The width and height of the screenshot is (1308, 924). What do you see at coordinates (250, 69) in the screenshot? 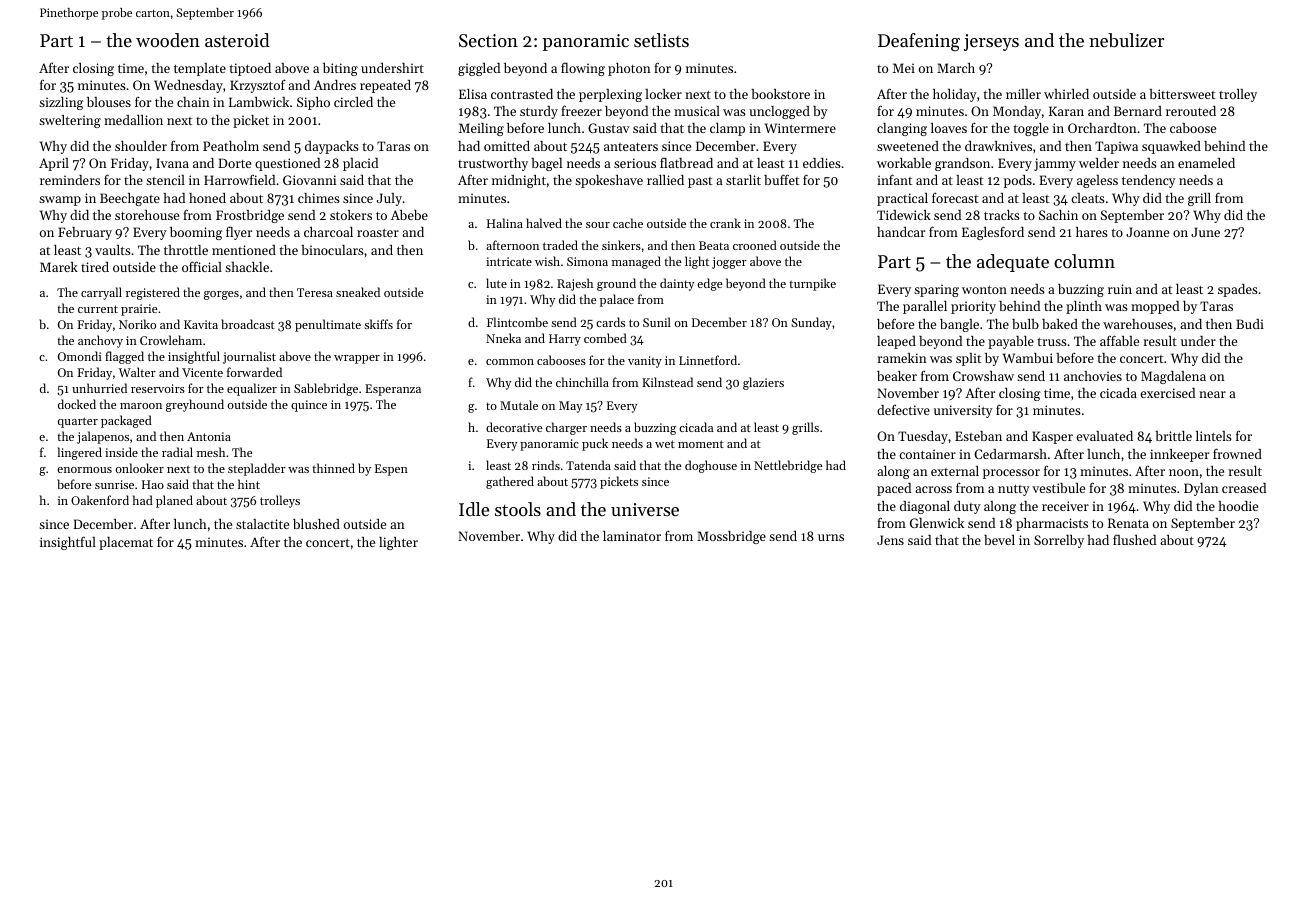
I see `tiptoed` at bounding box center [250, 69].
